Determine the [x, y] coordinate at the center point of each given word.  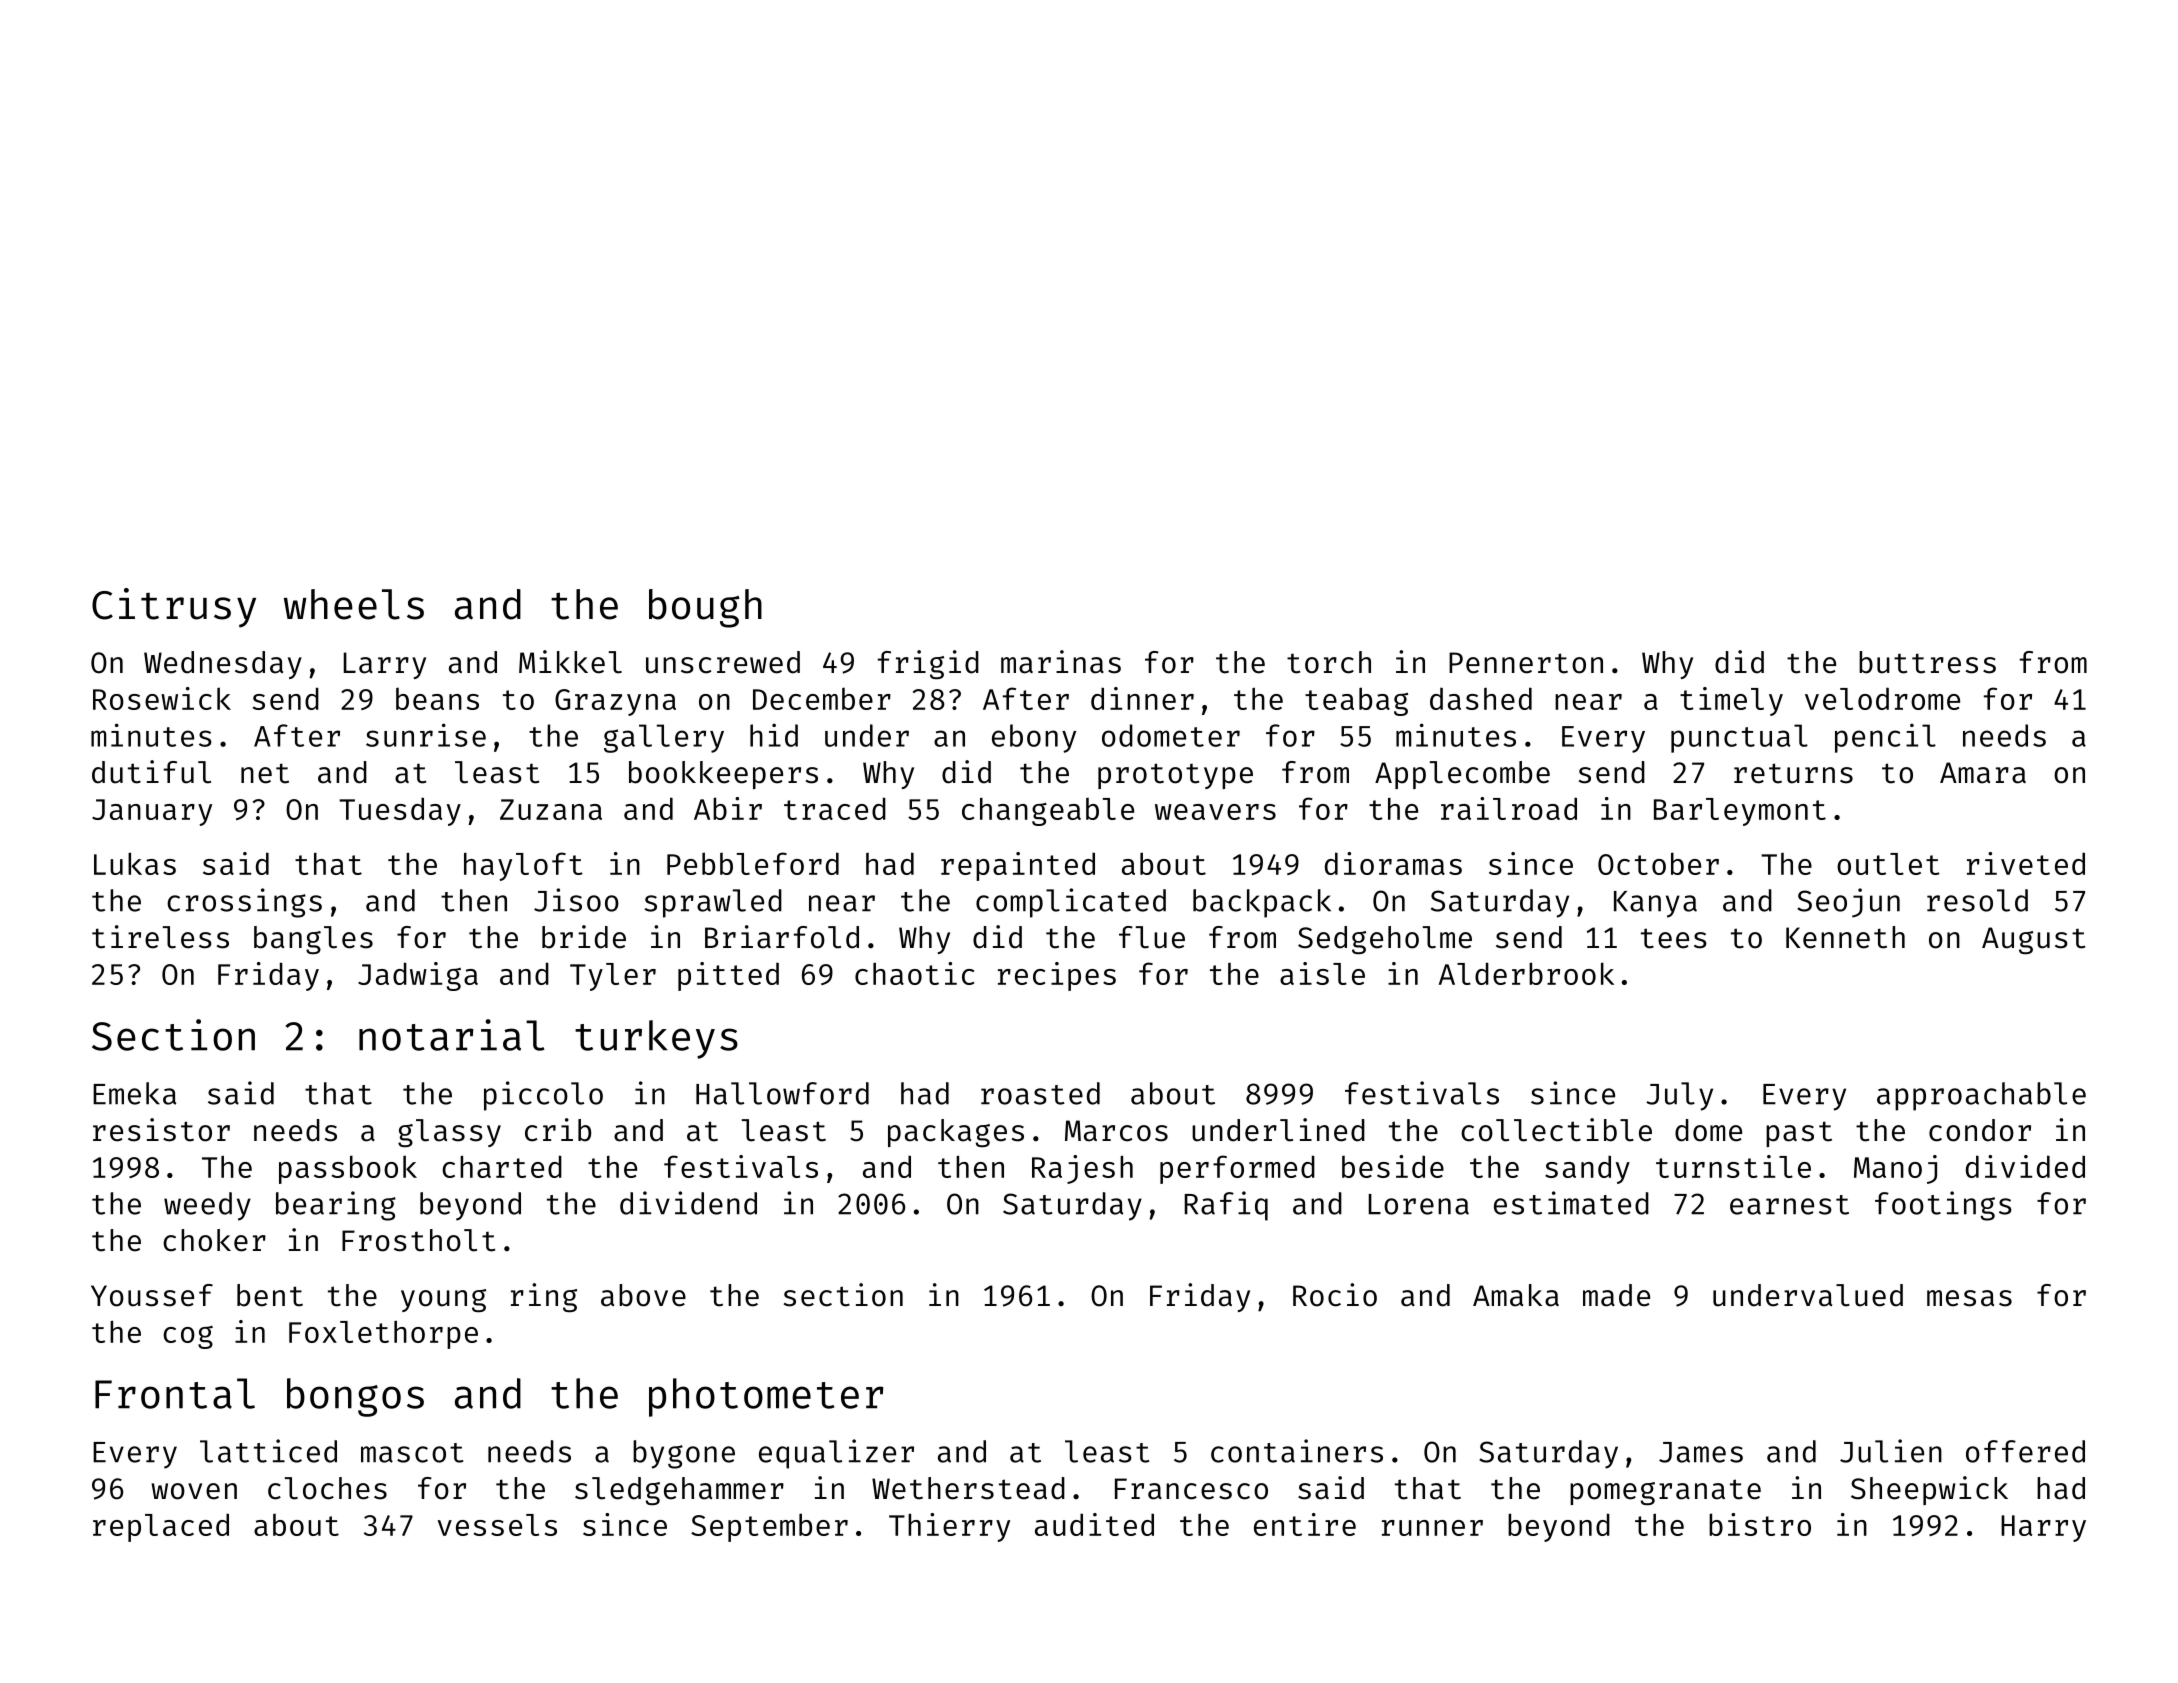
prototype [1175, 776]
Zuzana [551, 809]
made [1616, 1295]
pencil [1885, 738]
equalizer [836, 1454]
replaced [161, 1527]
